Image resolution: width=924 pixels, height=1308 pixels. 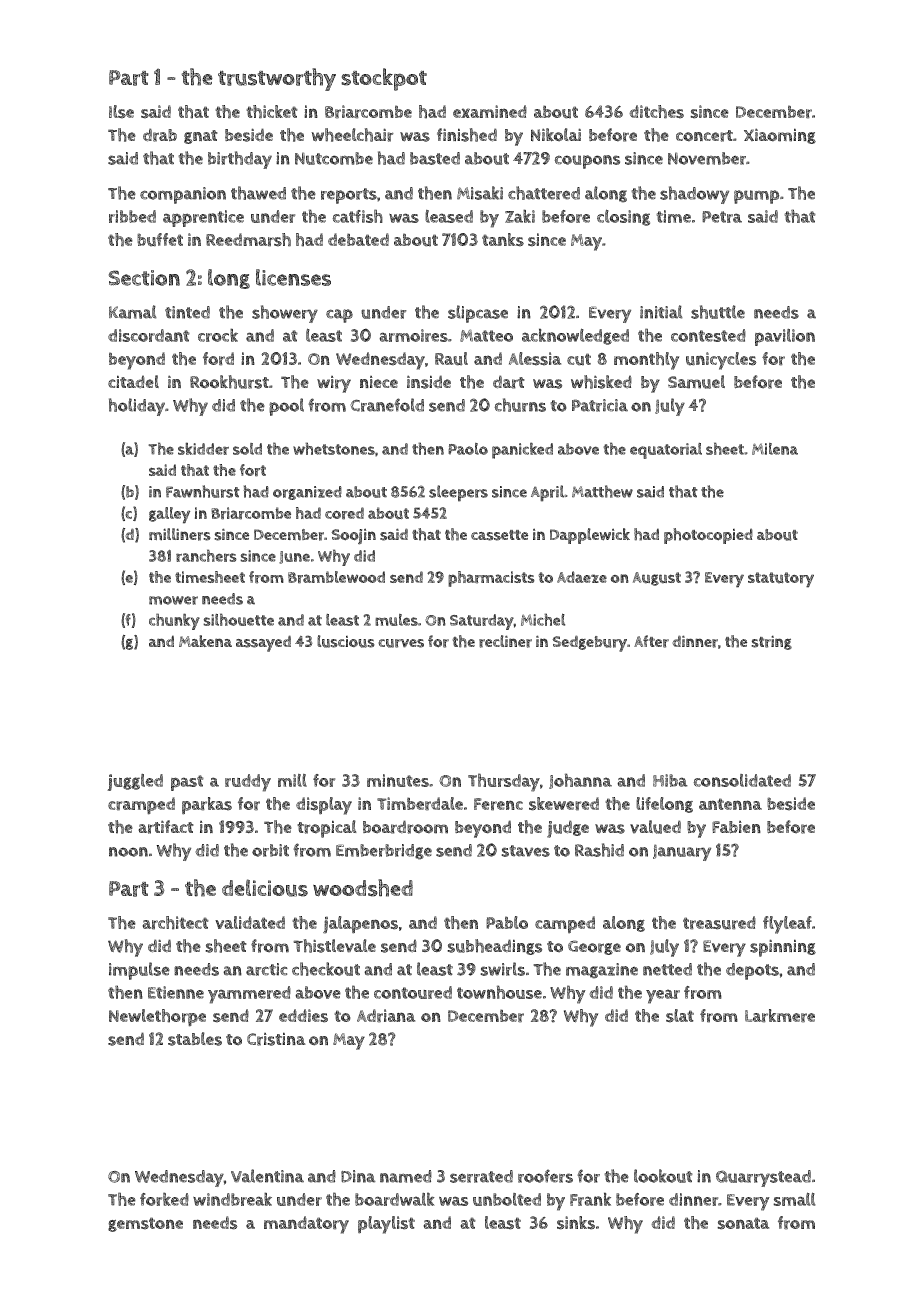 I want to click on named, so click(x=406, y=1176).
